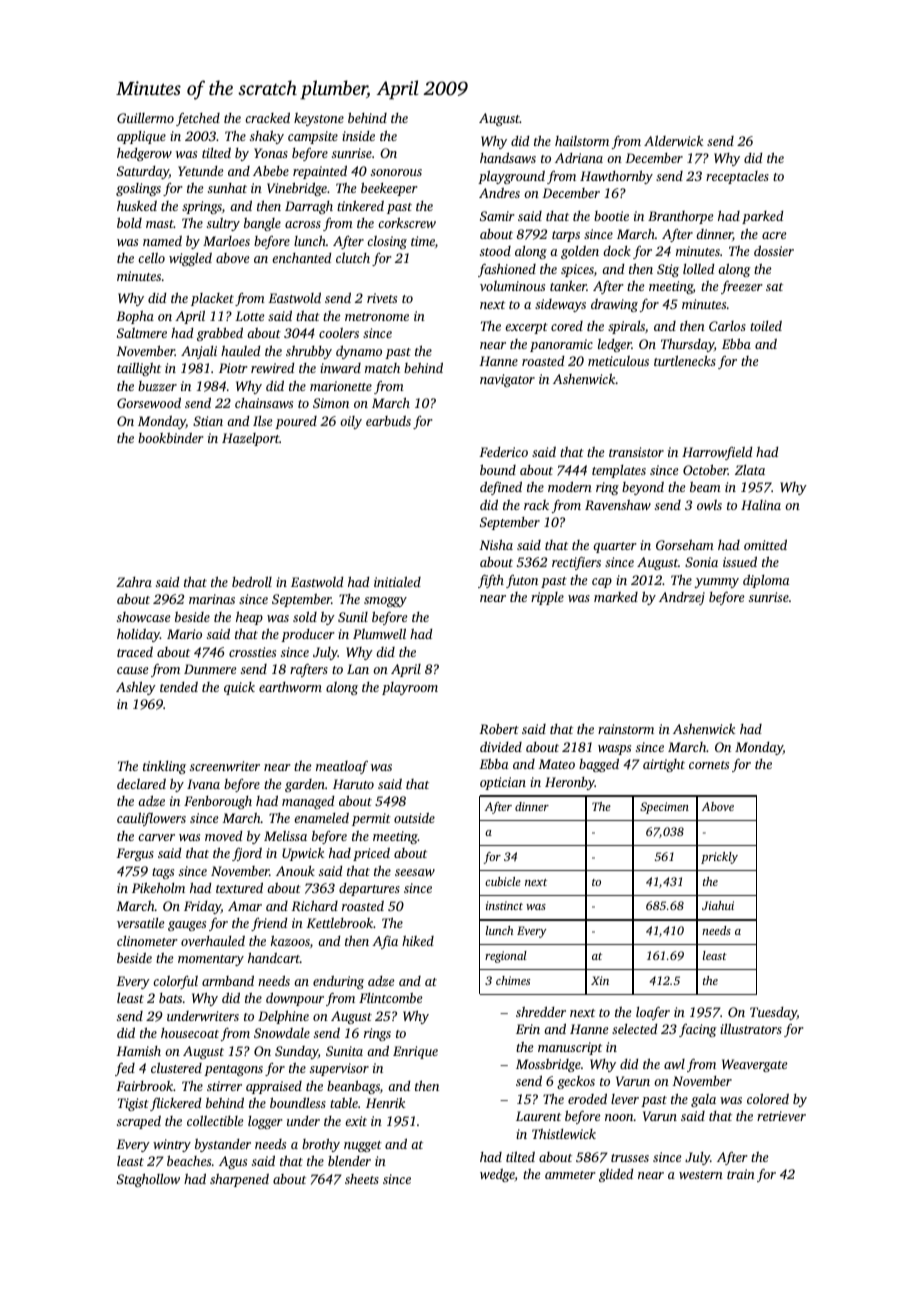 The image size is (924, 1308). What do you see at coordinates (673, 140) in the screenshot?
I see `Alderwick` at bounding box center [673, 140].
